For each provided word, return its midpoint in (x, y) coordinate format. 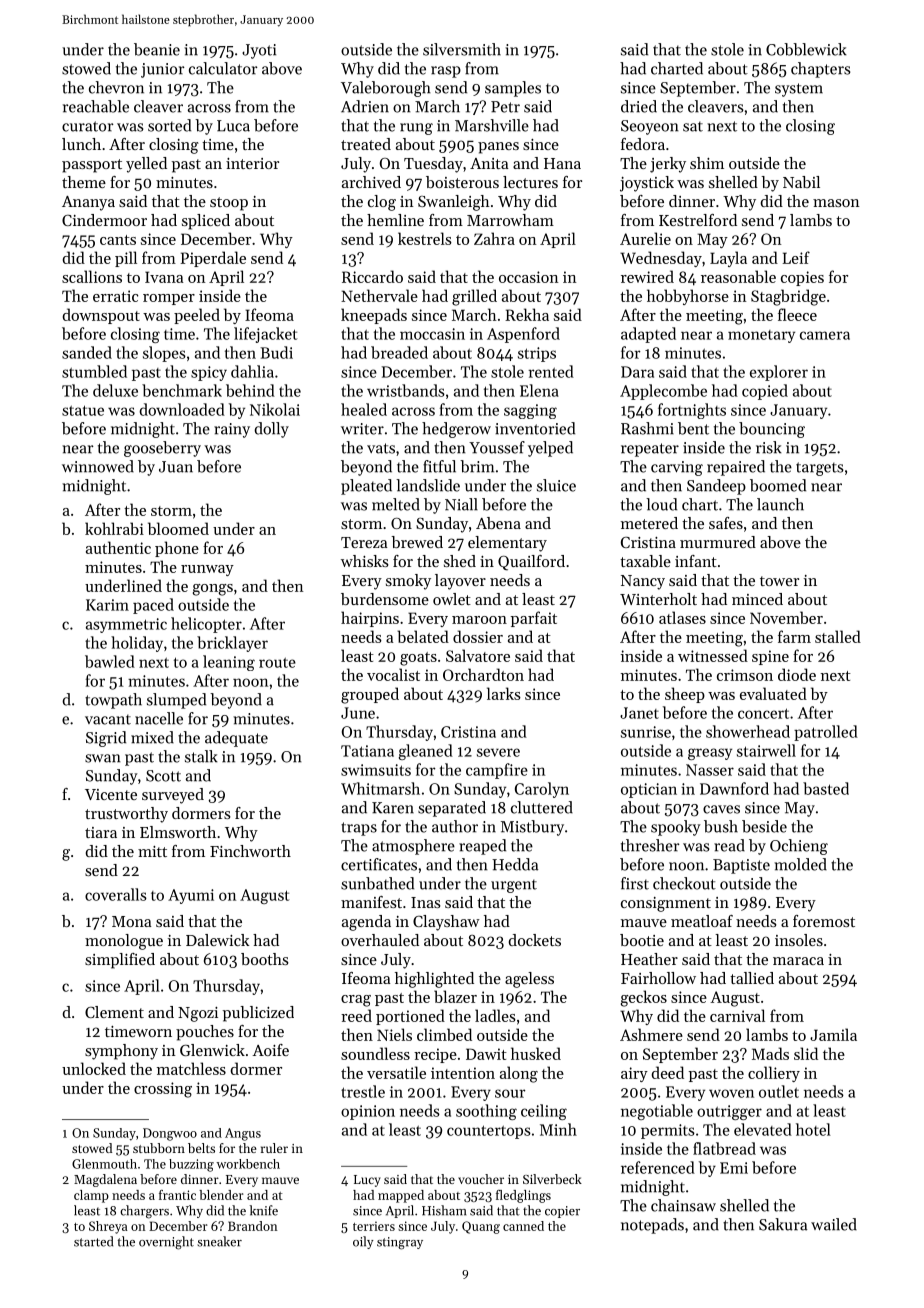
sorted (169, 125)
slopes (164, 354)
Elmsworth (178, 832)
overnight (166, 1243)
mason (836, 203)
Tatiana (367, 751)
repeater (650, 450)
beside (764, 826)
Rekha (527, 314)
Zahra (494, 238)
